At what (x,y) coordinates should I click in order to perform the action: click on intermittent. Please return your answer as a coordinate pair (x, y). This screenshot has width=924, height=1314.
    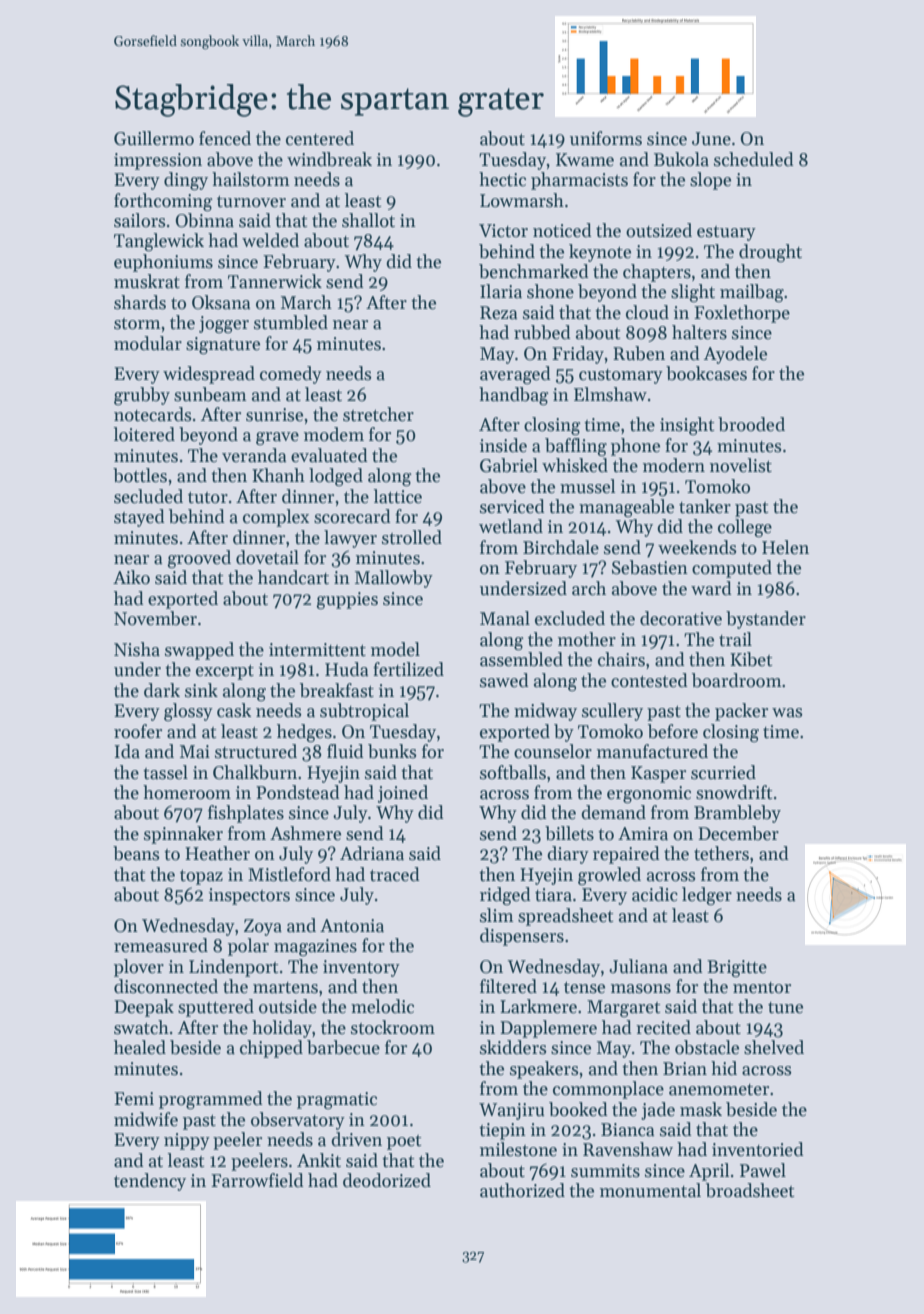
    Looking at the image, I should click on (317, 650).
